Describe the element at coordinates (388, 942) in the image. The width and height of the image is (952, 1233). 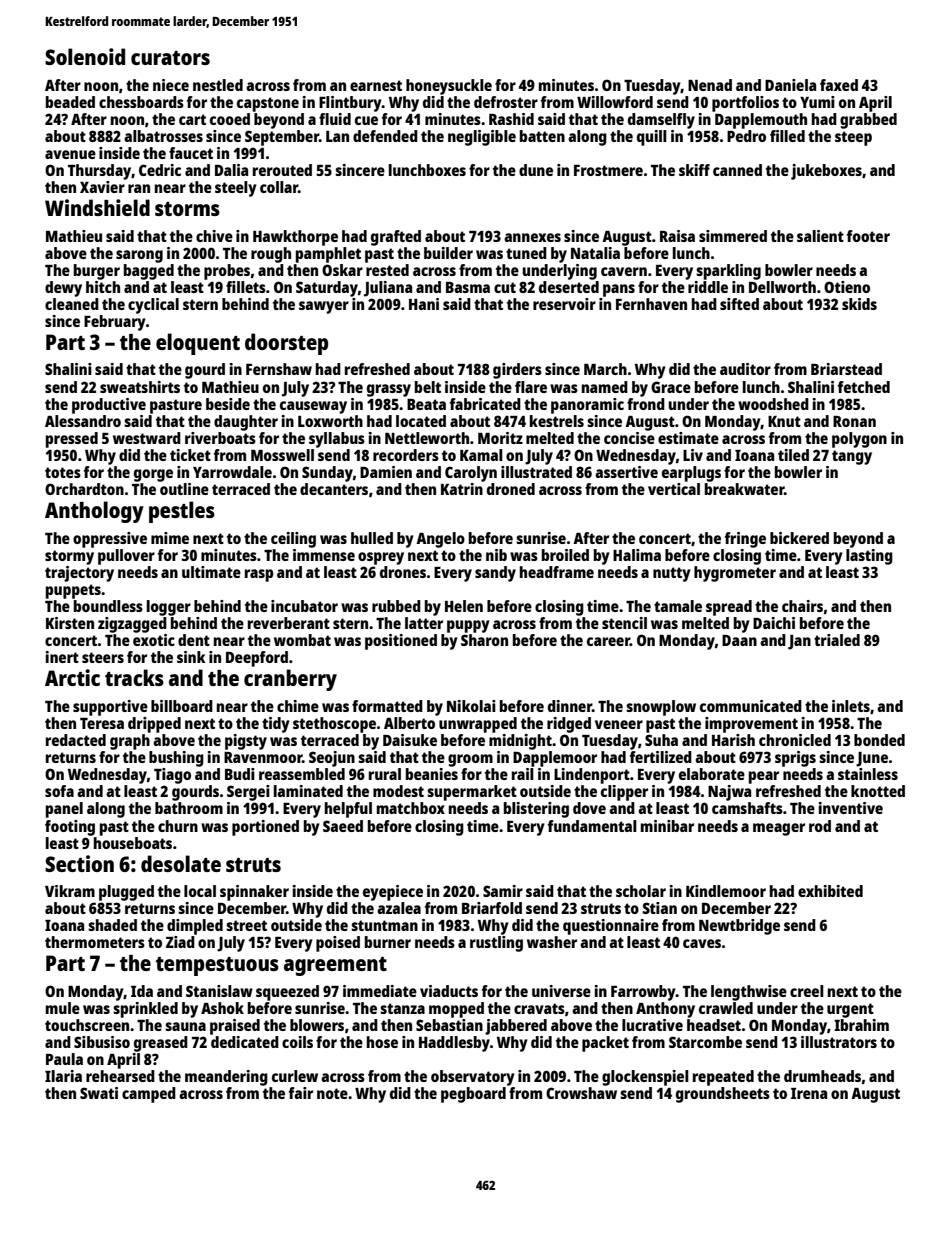
I see `burner` at that location.
